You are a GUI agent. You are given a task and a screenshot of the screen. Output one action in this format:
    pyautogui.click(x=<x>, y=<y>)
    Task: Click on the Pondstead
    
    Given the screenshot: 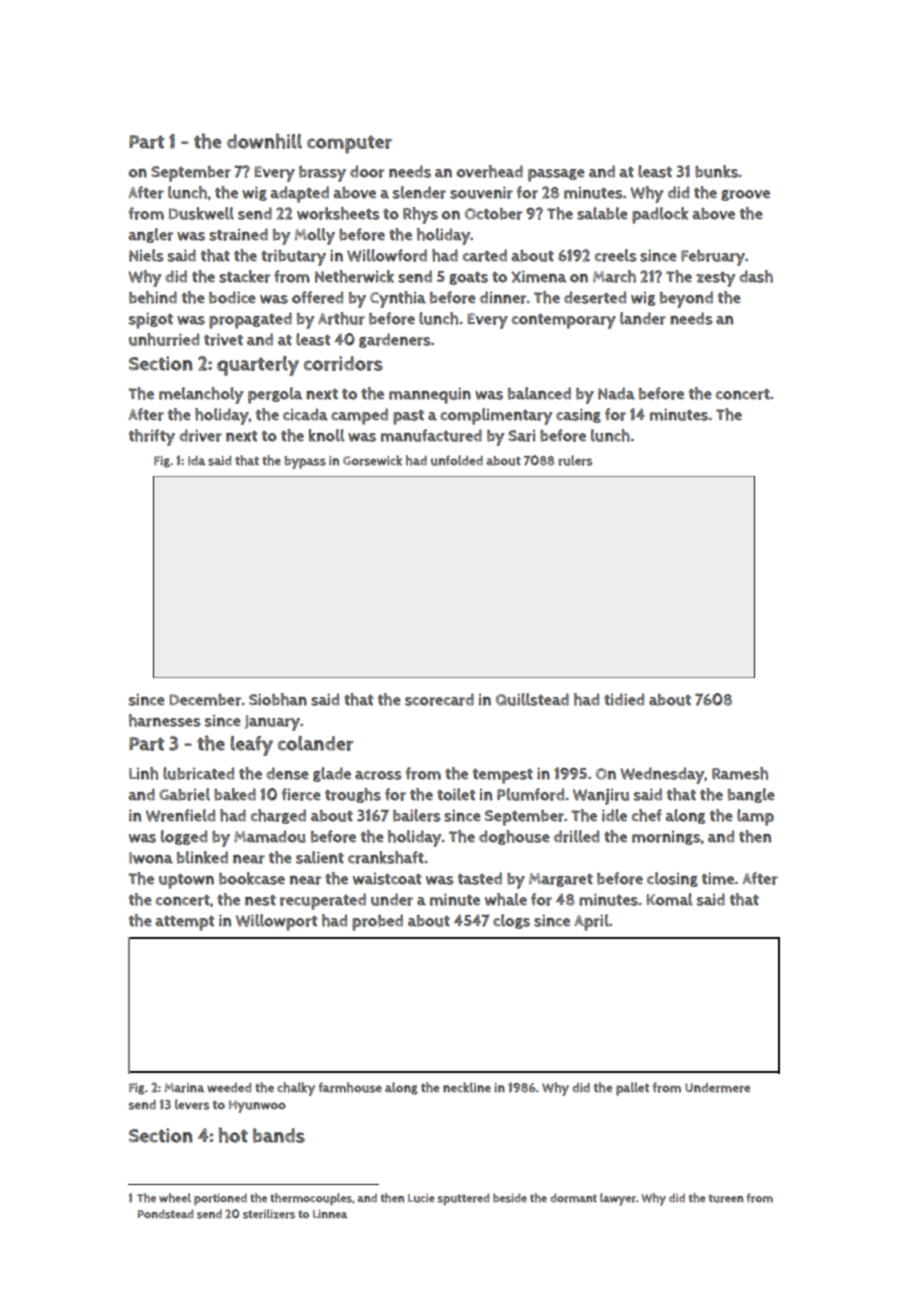 What is the action you would take?
    pyautogui.click(x=166, y=1214)
